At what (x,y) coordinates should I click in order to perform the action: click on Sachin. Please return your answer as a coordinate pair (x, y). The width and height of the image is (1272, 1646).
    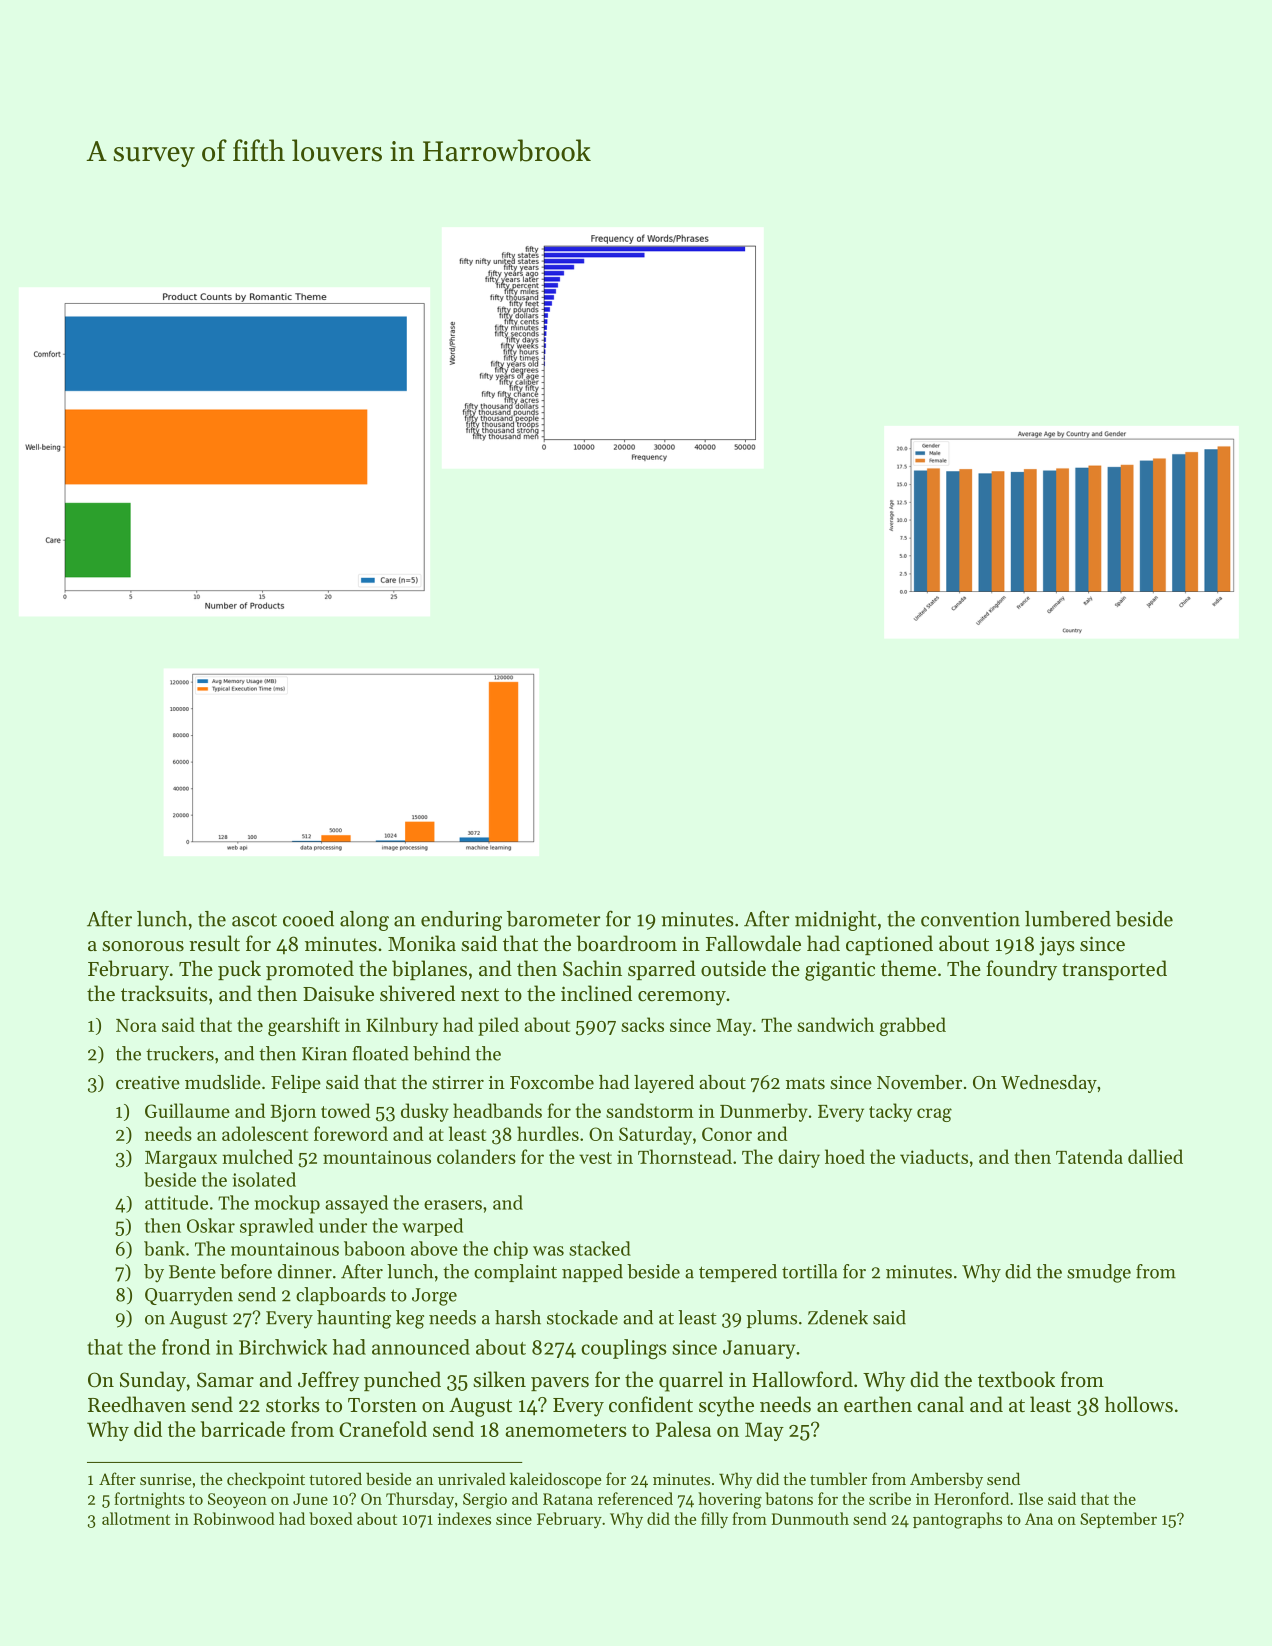
    Looking at the image, I should click on (592, 968).
